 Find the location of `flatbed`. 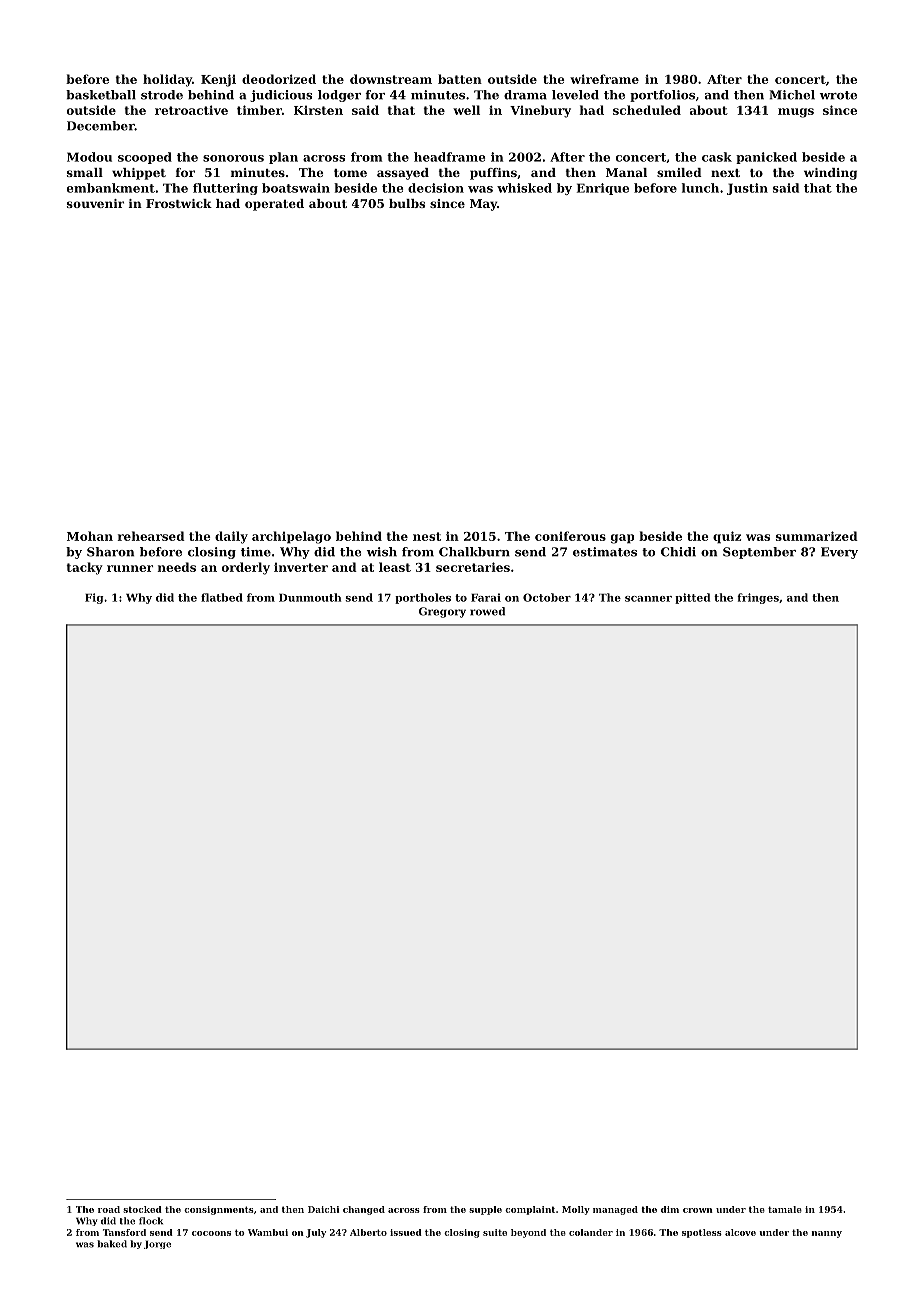

flatbed is located at coordinates (222, 597).
